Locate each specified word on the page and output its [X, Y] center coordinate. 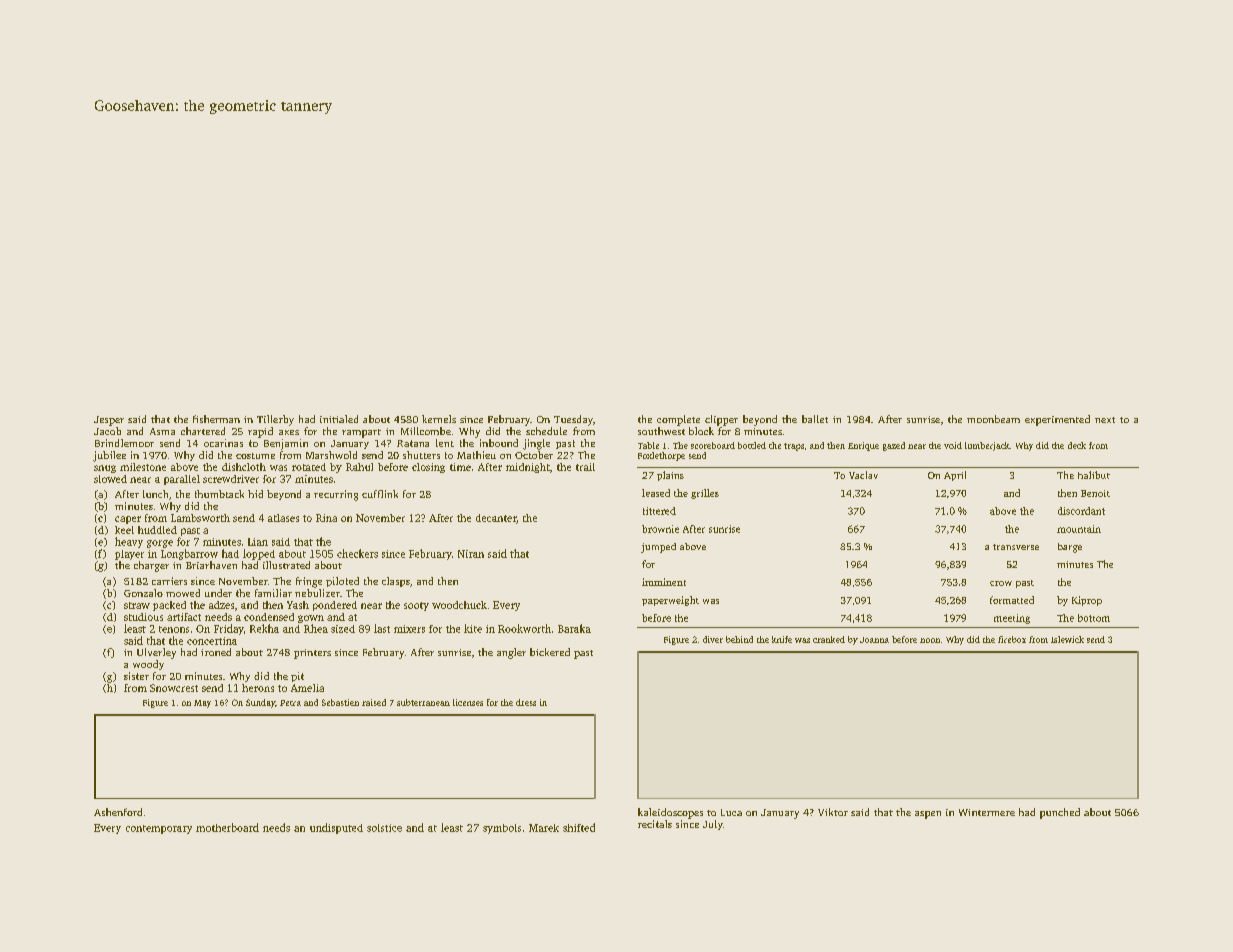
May [202, 704]
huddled [157, 530]
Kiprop [1087, 601]
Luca [731, 812]
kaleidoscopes [670, 813]
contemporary [159, 829]
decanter [496, 518]
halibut [1094, 475]
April [955, 476]
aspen [928, 815]
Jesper [109, 421]
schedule [546, 431]
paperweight [670, 601]
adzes [221, 605]
